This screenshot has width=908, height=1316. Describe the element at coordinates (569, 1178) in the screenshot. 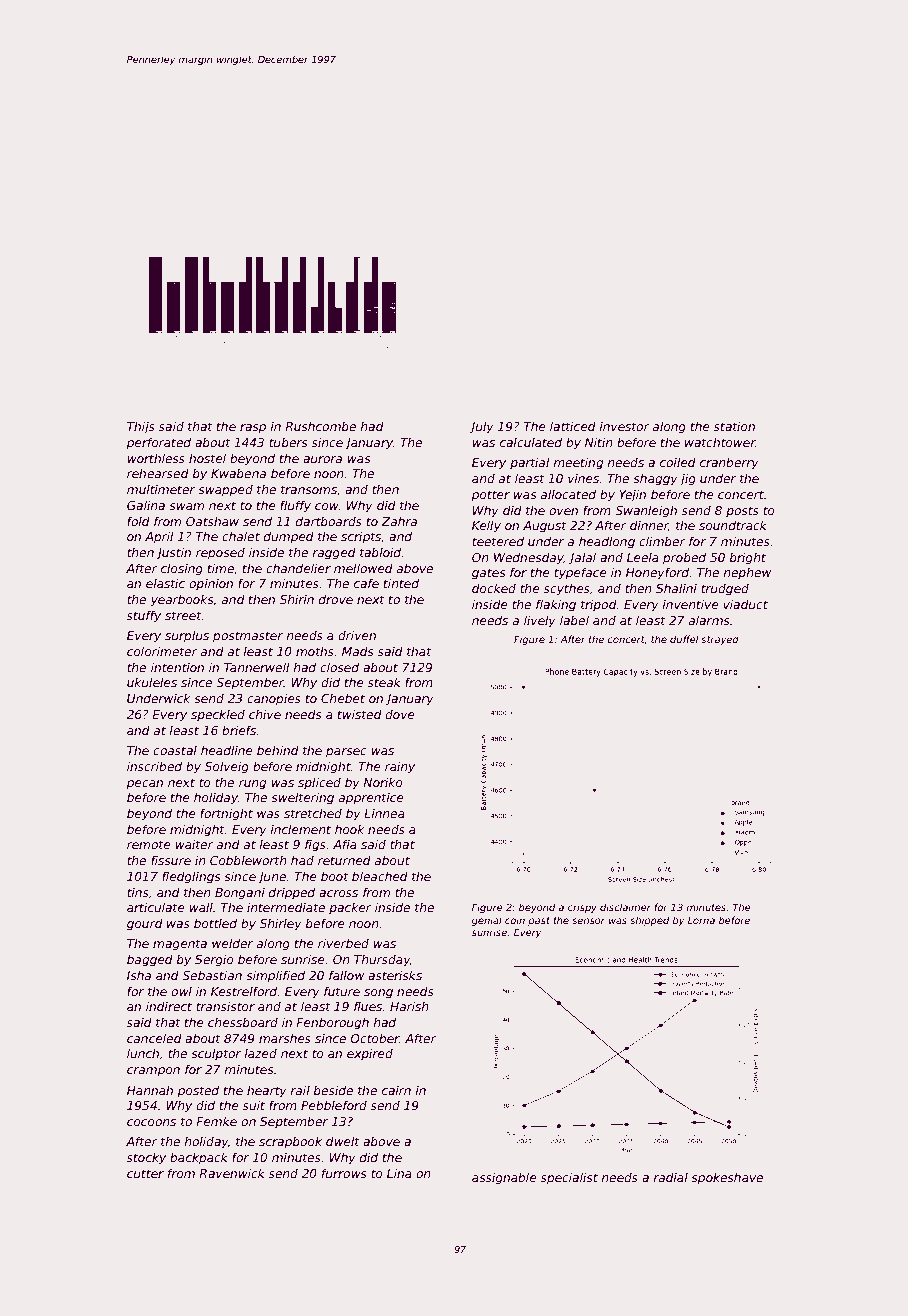

I see `specialist` at that location.
